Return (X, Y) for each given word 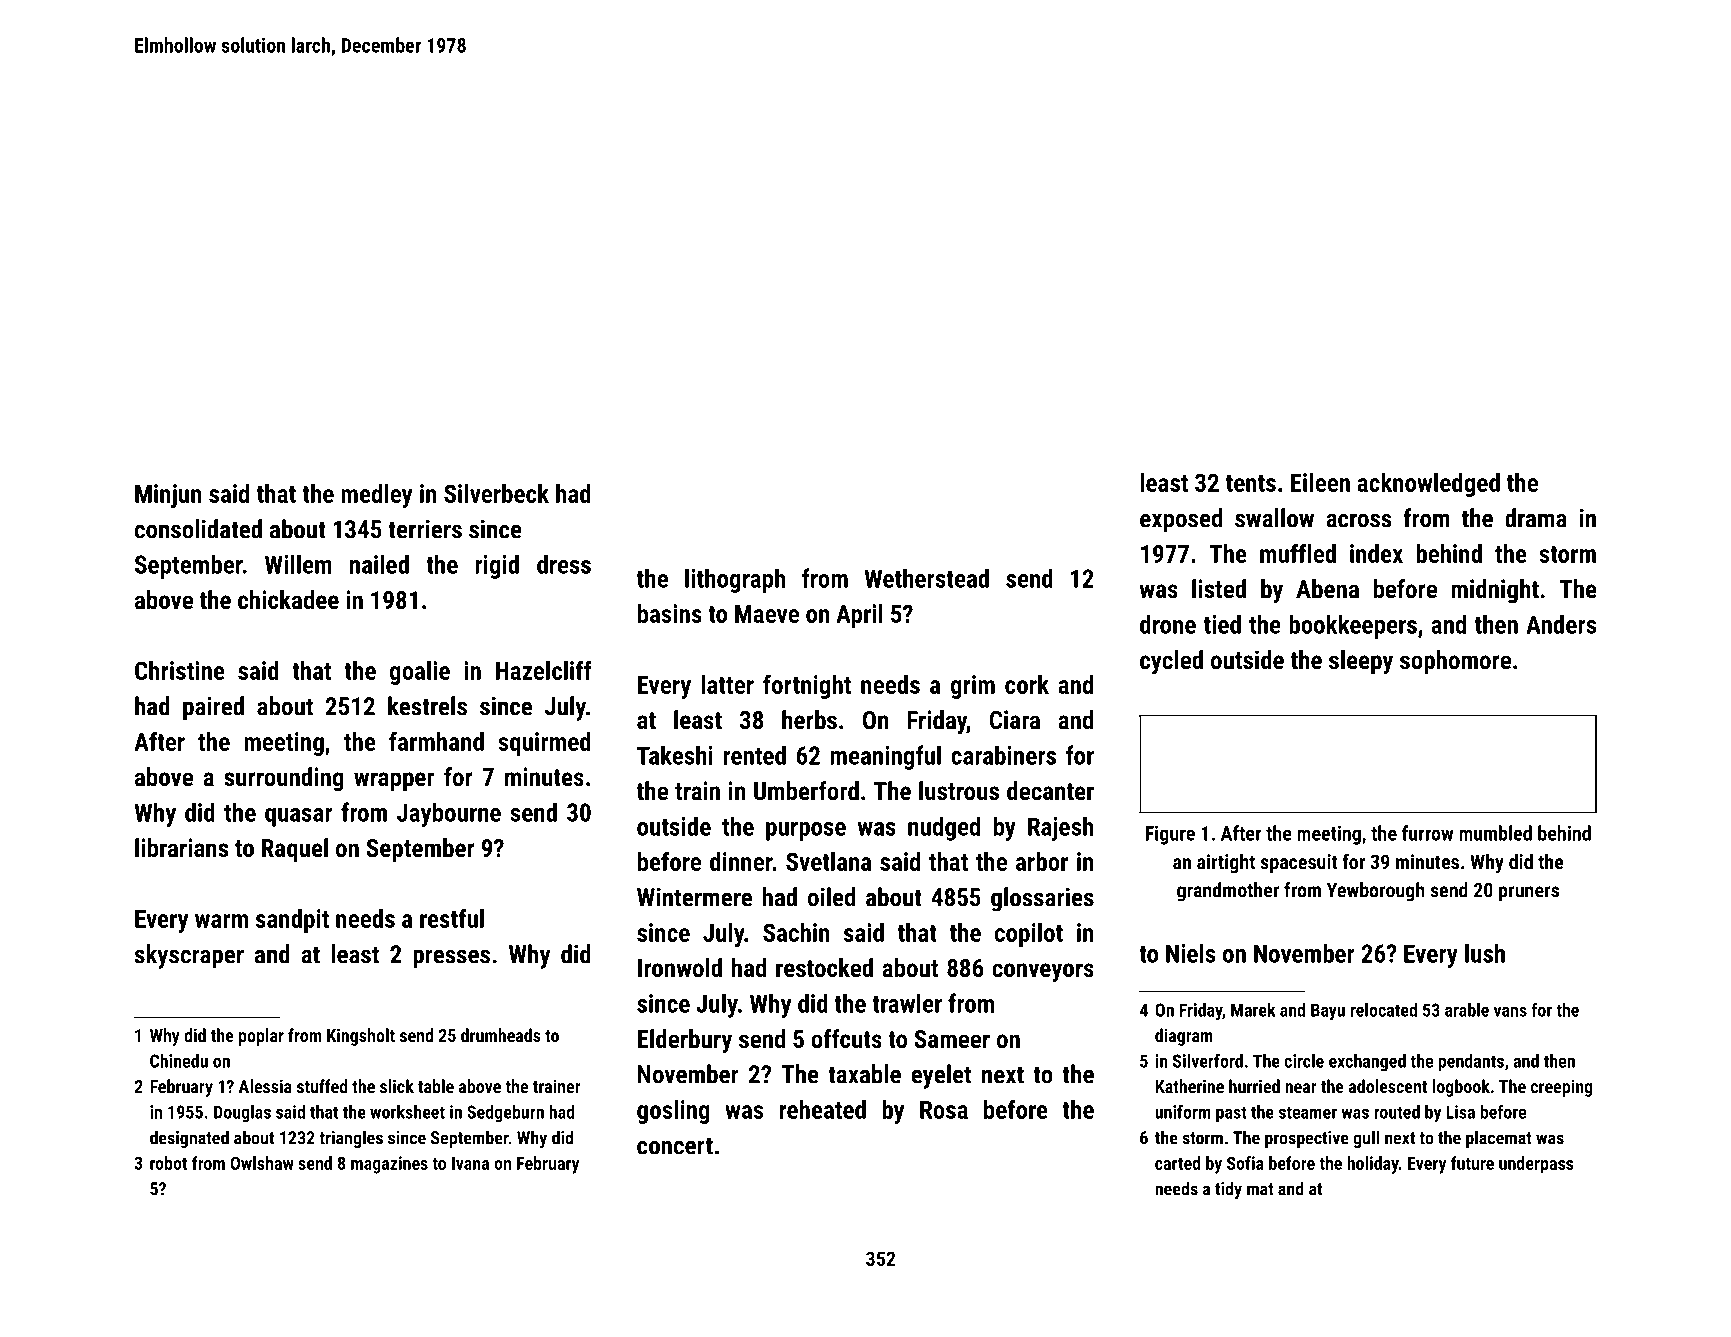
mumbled (1495, 833)
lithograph (735, 580)
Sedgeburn (505, 1114)
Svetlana (828, 861)
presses (451, 959)
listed (1219, 588)
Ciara (1015, 719)
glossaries (1042, 899)
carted (1178, 1163)
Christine (180, 670)
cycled (1171, 662)
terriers (425, 529)
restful (452, 918)
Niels (1190, 953)
